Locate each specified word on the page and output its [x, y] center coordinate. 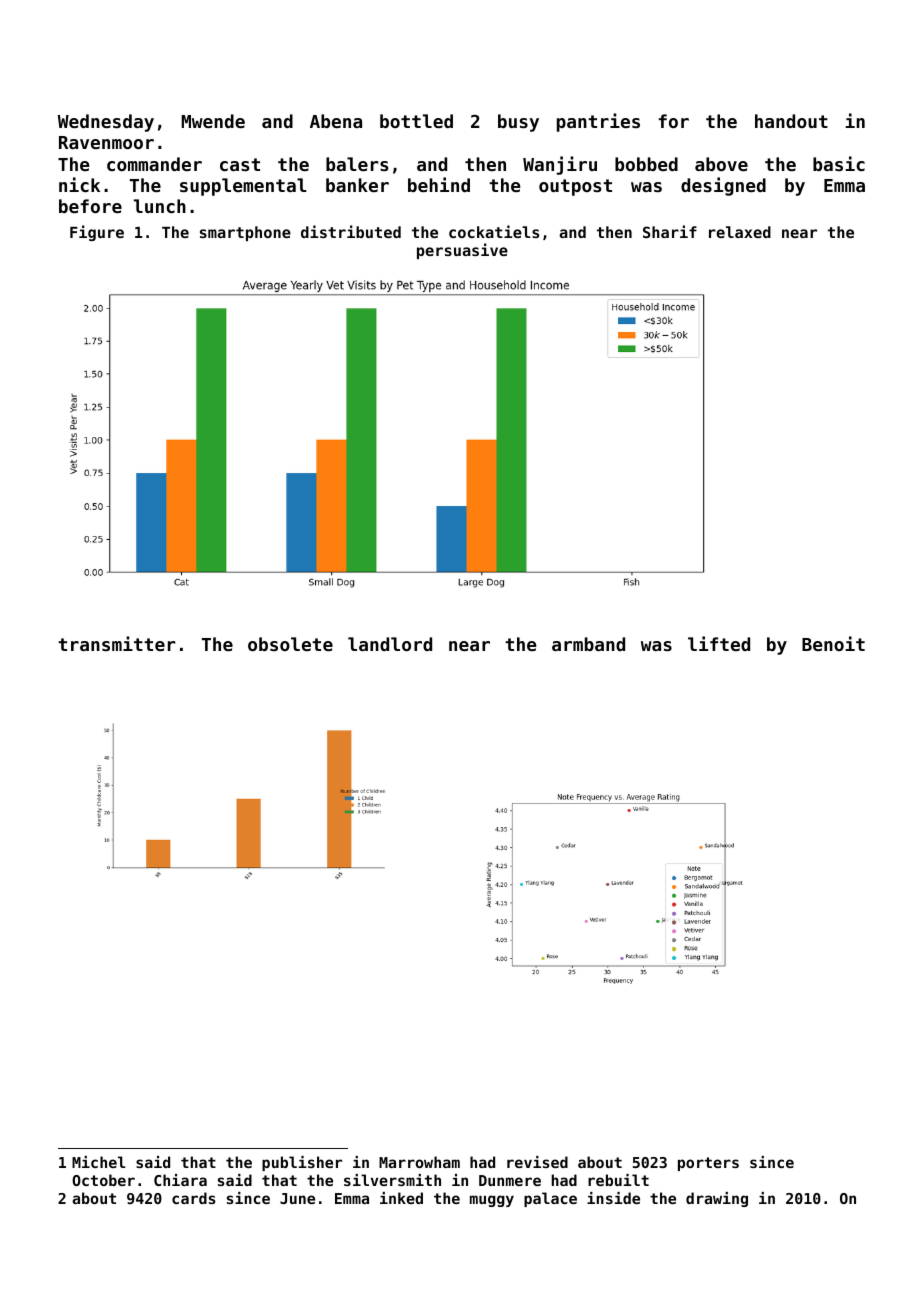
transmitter [117, 643]
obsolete [290, 644]
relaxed [740, 232]
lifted [719, 643]
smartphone [245, 233]
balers [357, 164]
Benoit [833, 643]
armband [588, 644]
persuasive [462, 251]
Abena [336, 121]
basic [839, 163]
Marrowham [419, 1162]
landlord [390, 644]
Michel [99, 1162]
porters [708, 1164]
